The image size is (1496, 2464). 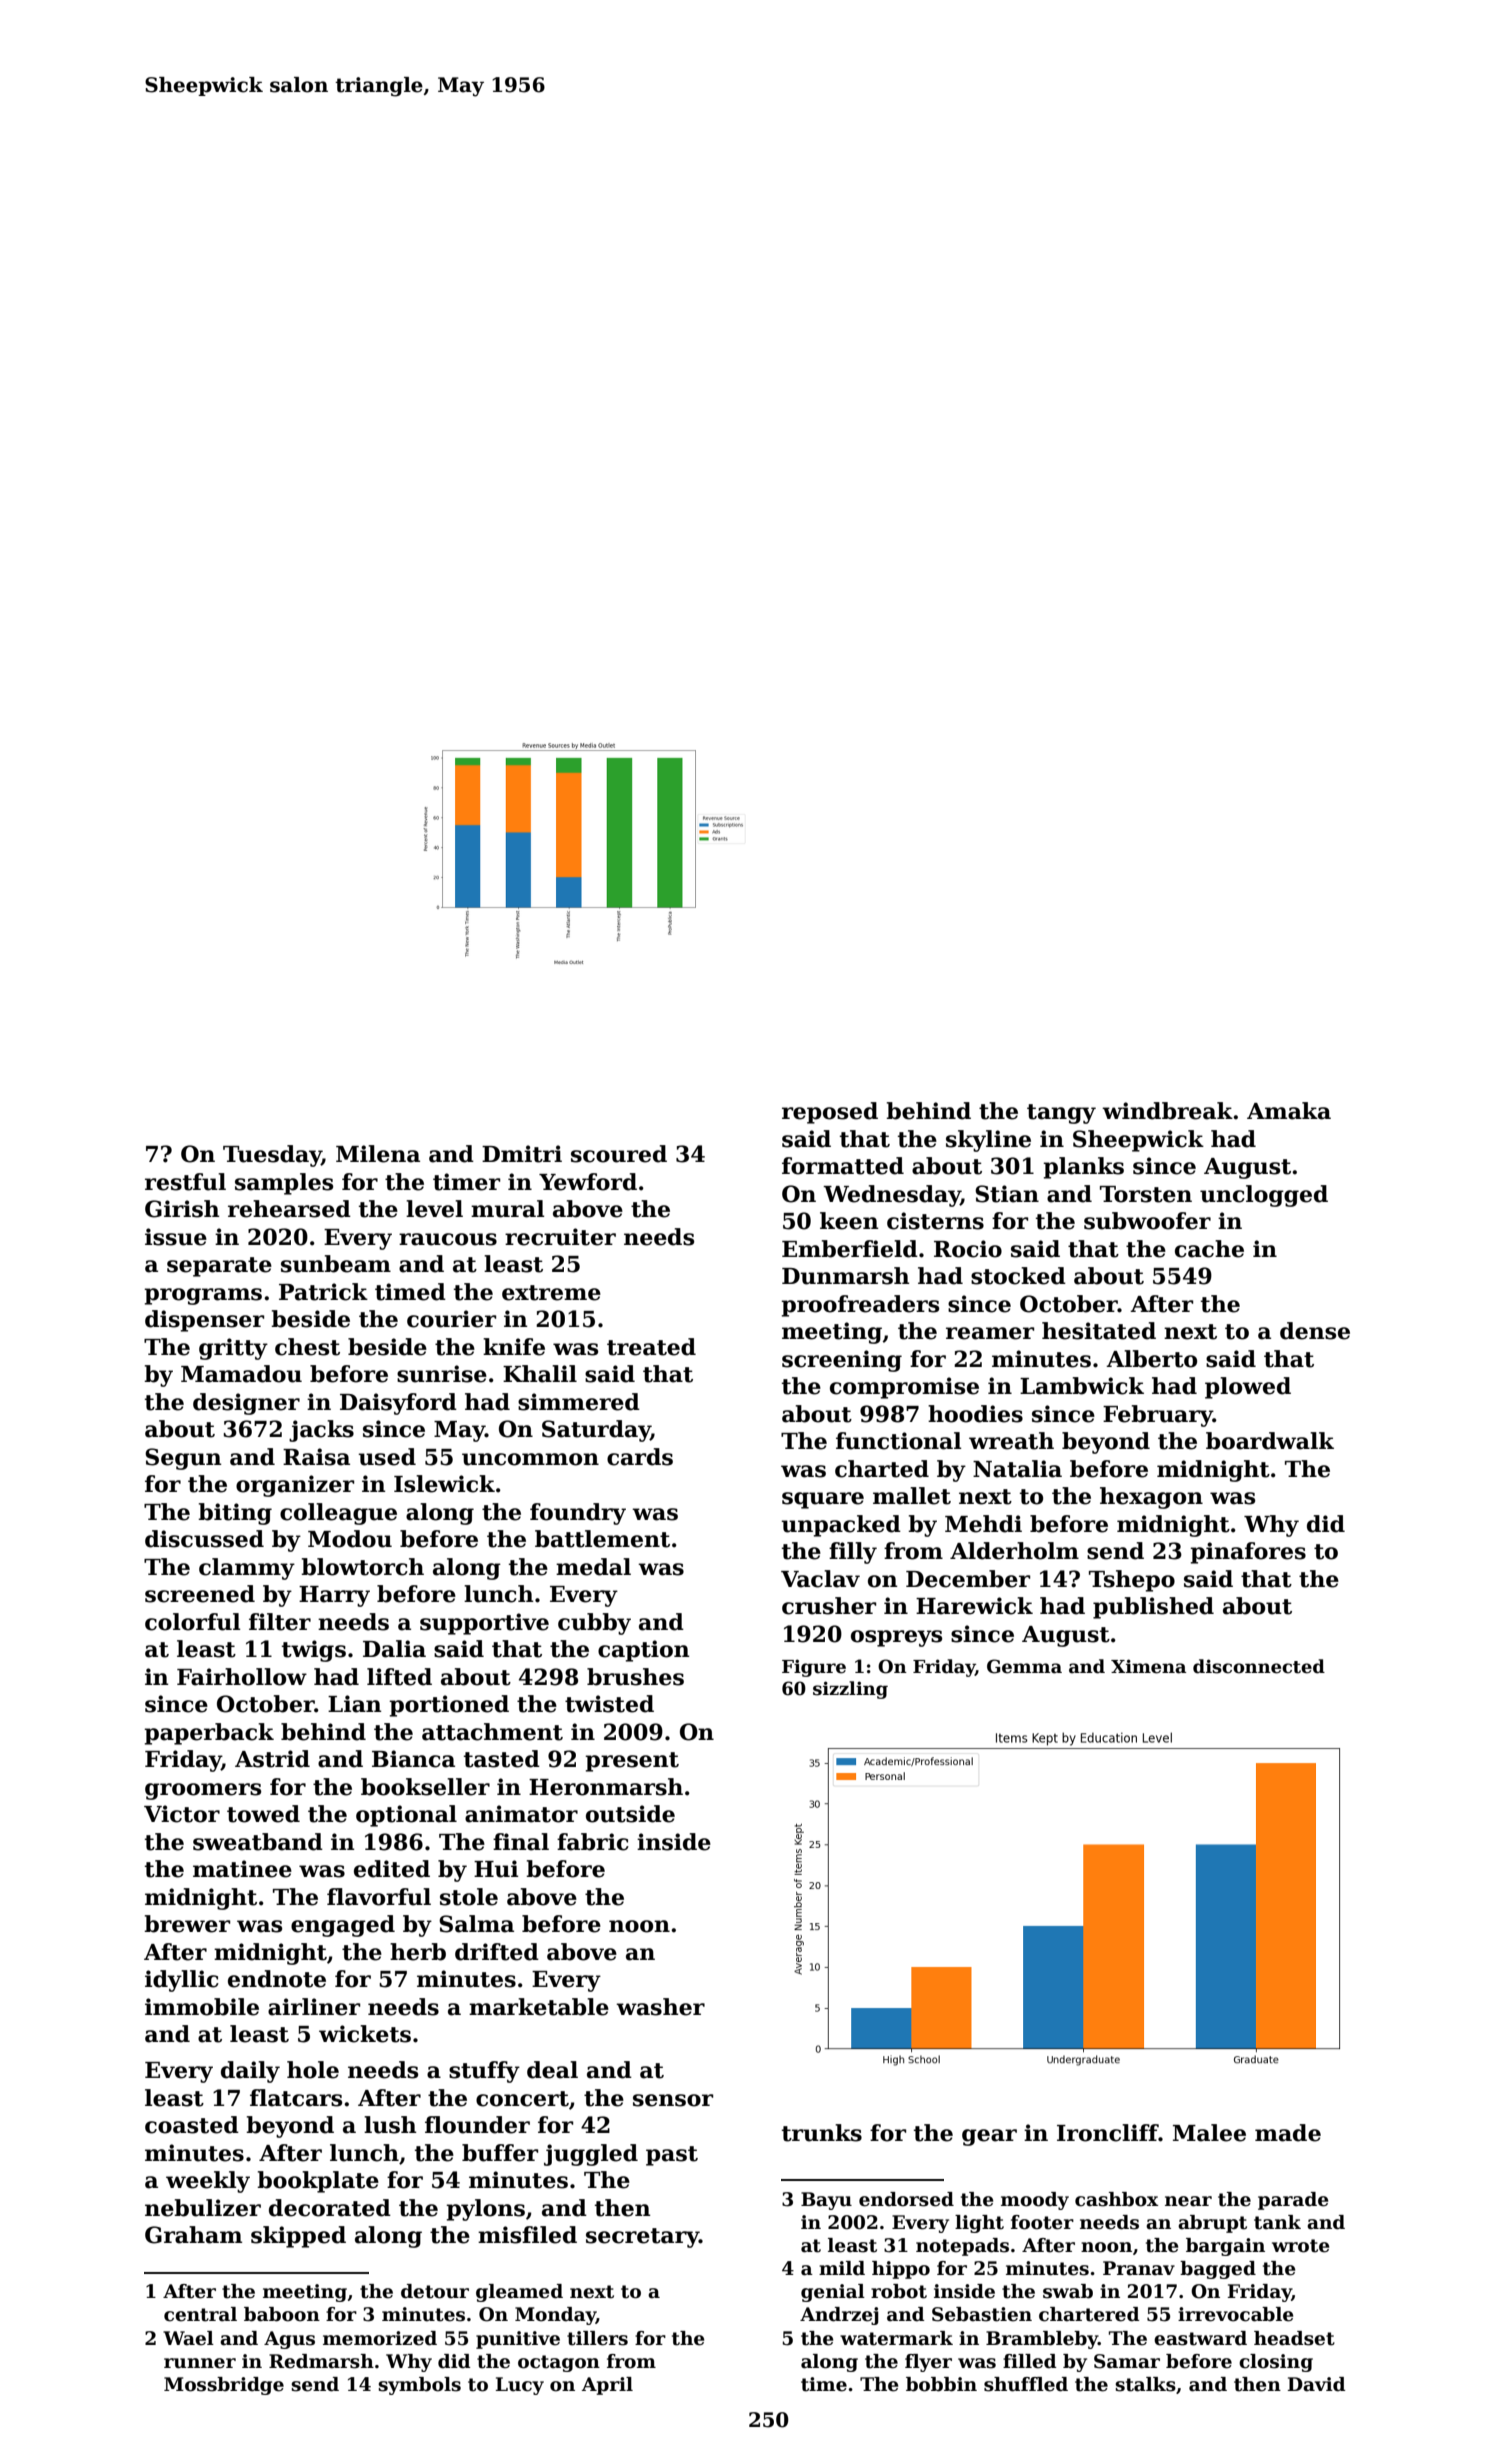 What do you see at coordinates (968, 1249) in the page?
I see `Rocio` at bounding box center [968, 1249].
